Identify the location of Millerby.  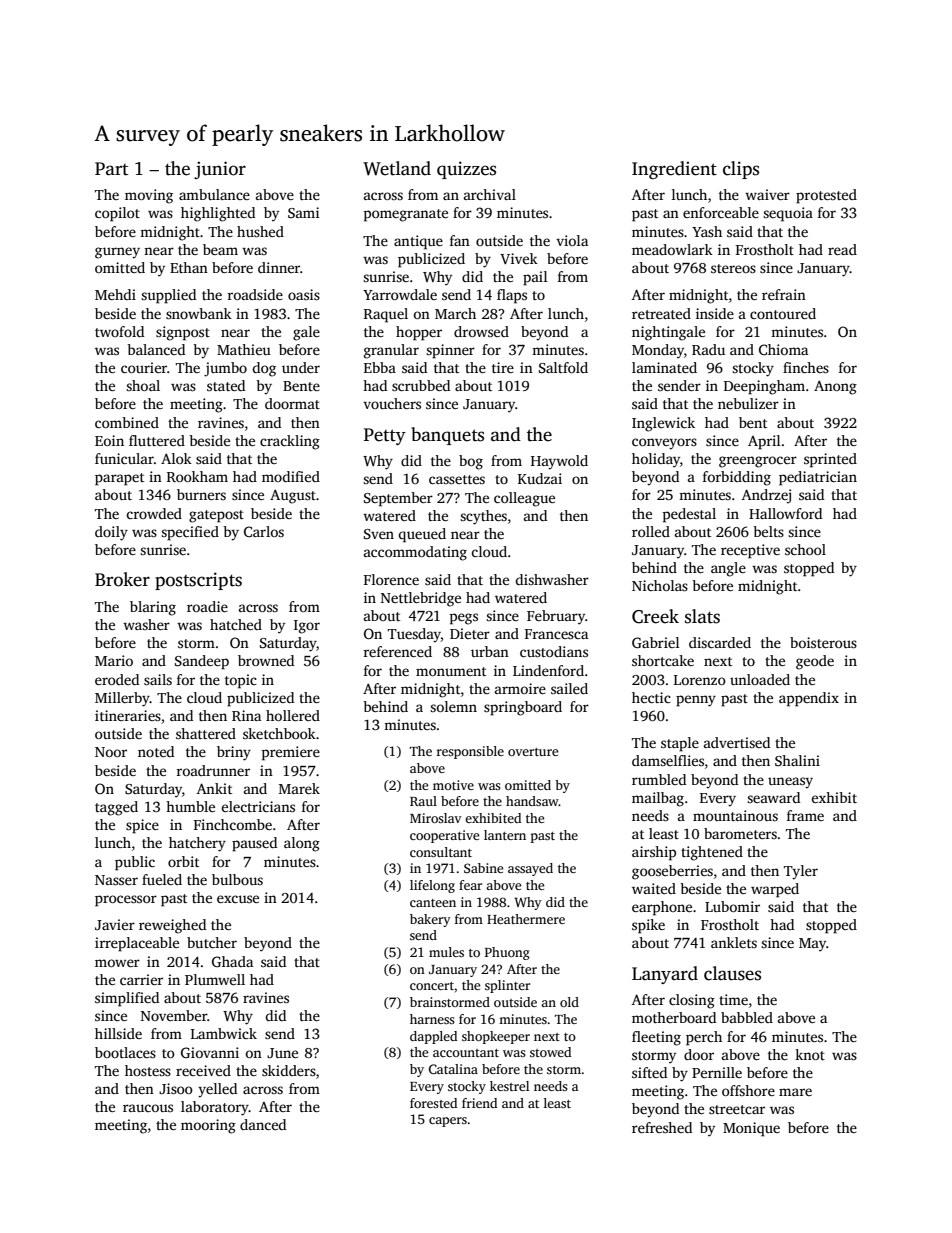
(122, 699).
